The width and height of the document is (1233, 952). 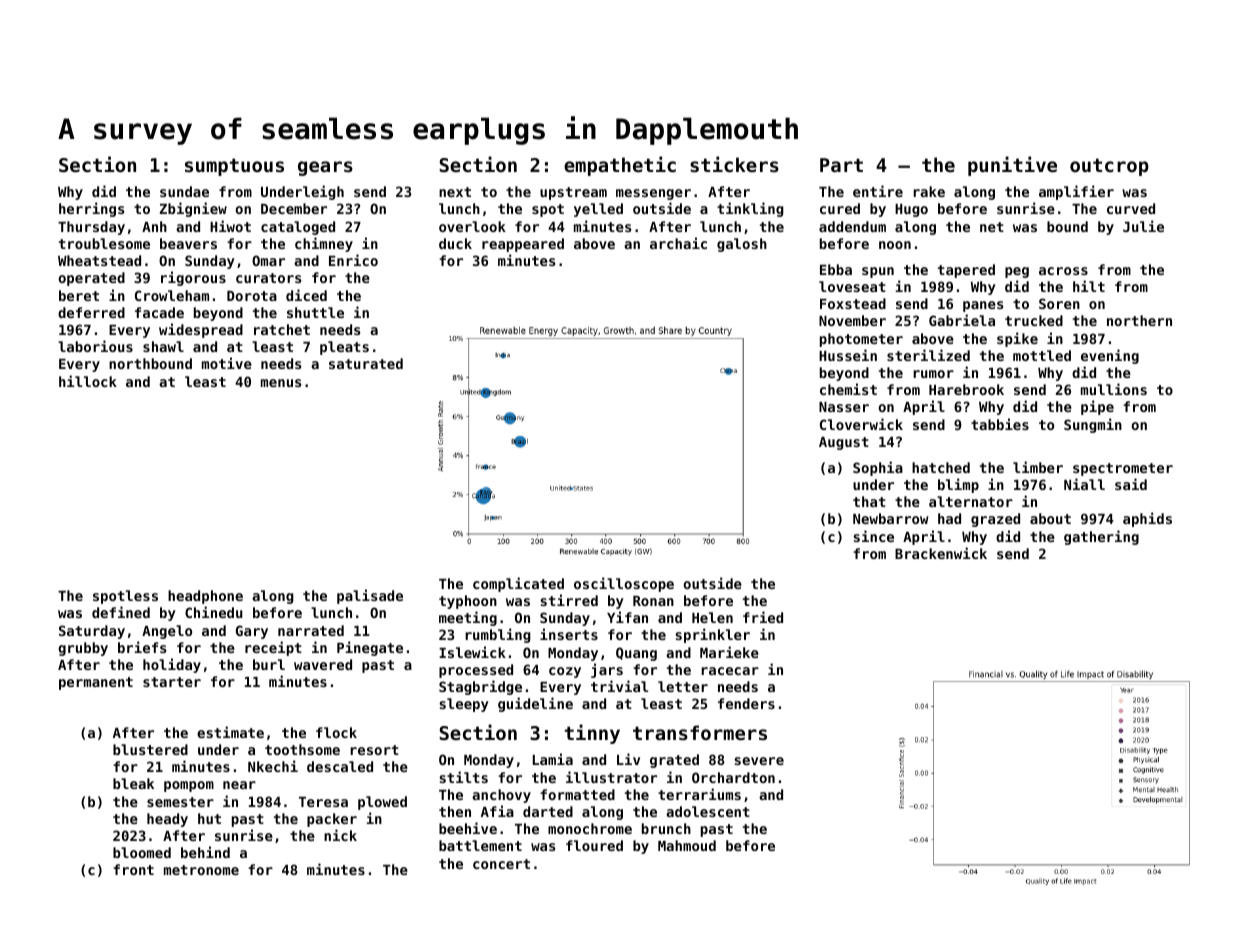 What do you see at coordinates (1101, 537) in the document?
I see `gathering` at bounding box center [1101, 537].
